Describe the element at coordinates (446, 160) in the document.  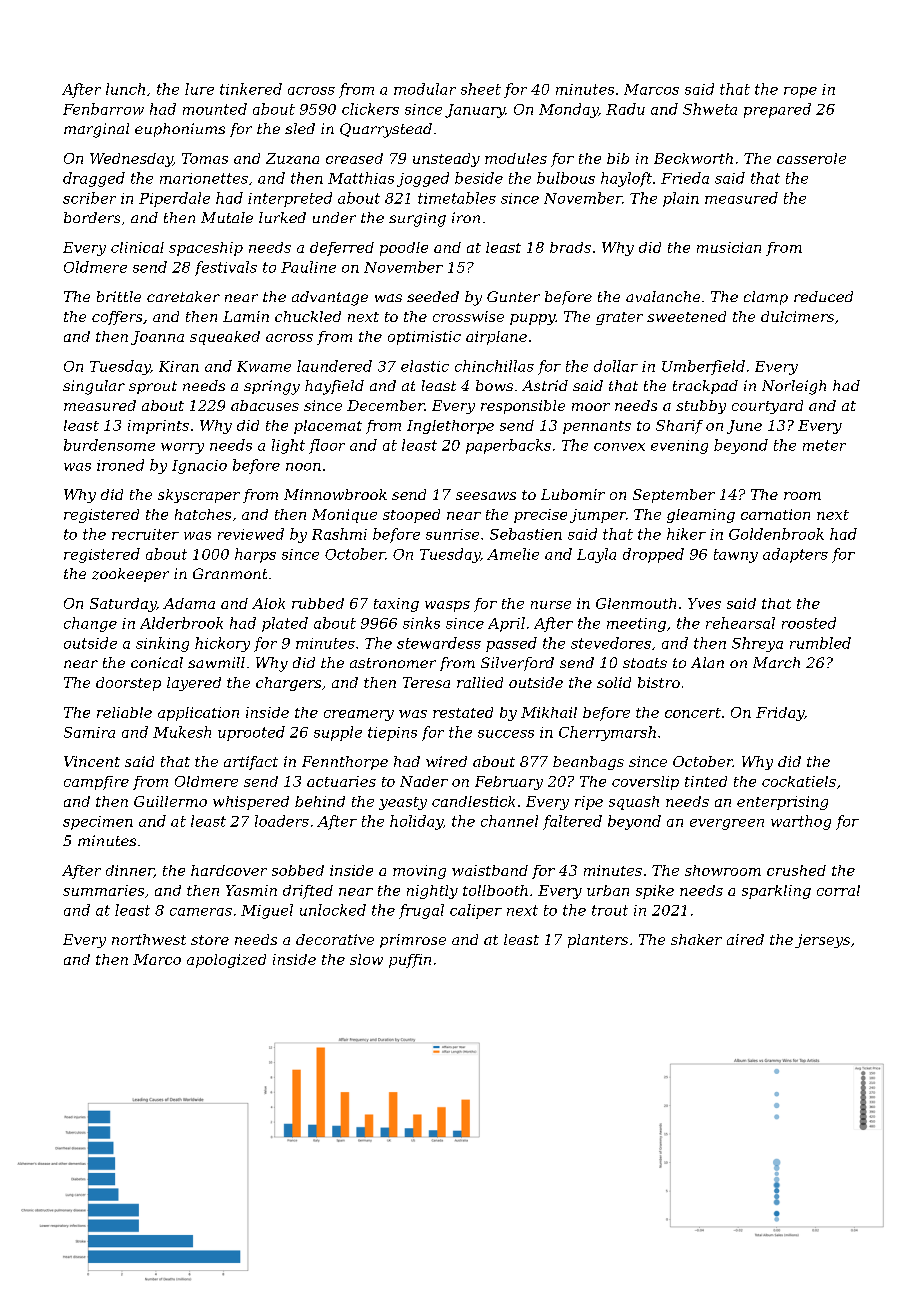
I see `unsteady` at that location.
